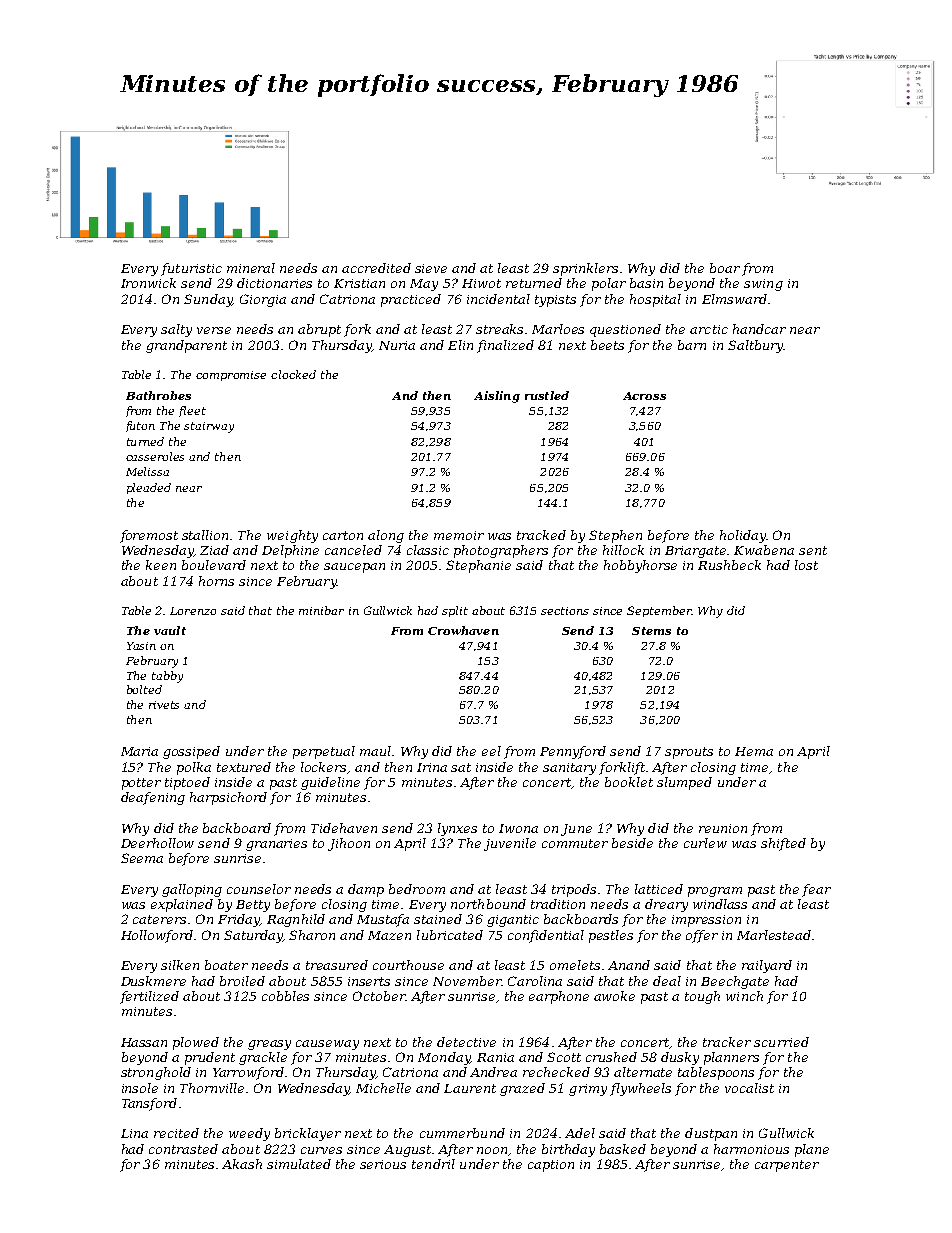 Image resolution: width=952 pixels, height=1233 pixels. What do you see at coordinates (711, 1134) in the document?
I see `dustpan` at bounding box center [711, 1134].
